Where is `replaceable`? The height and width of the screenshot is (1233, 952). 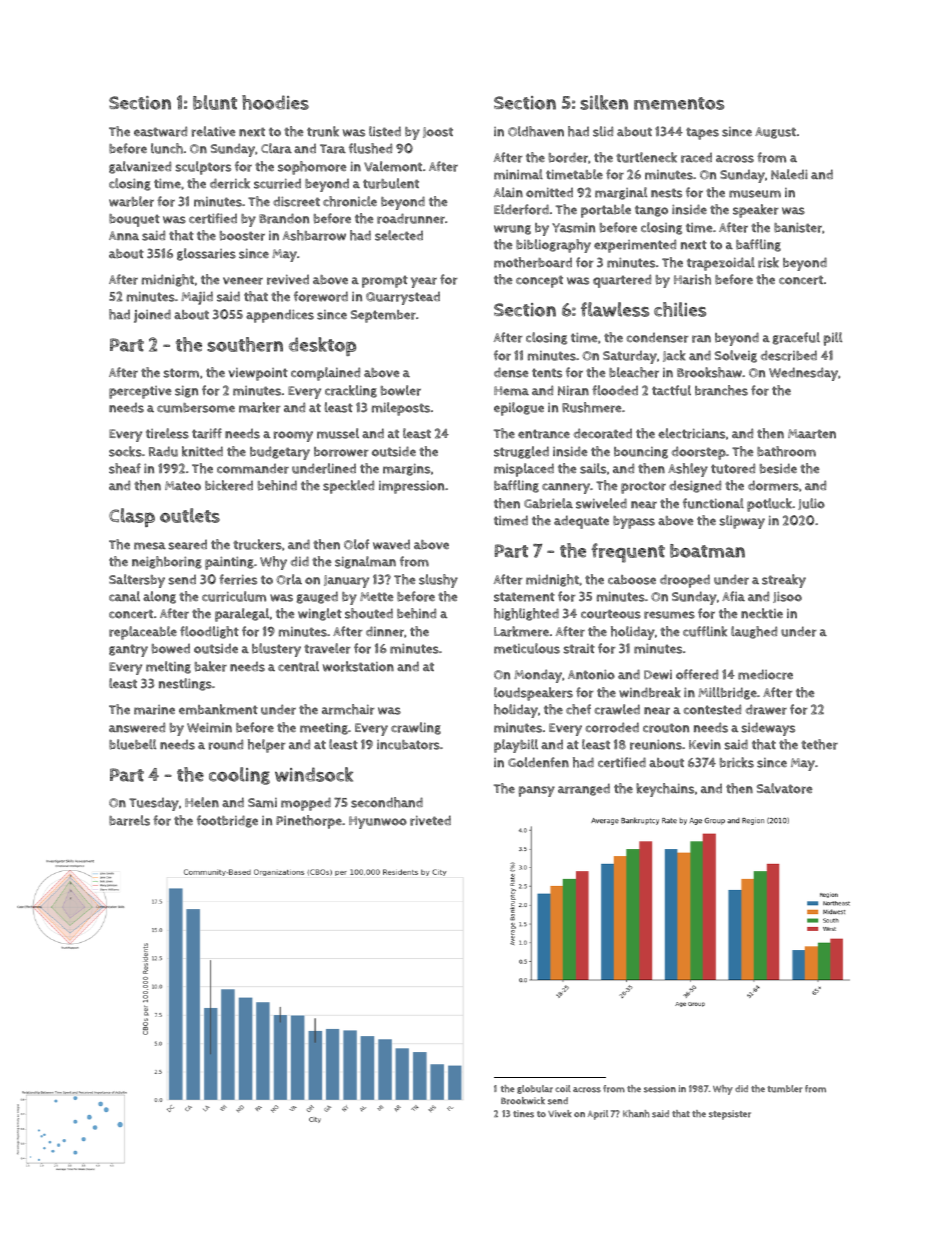
replaceable is located at coordinates (143, 633).
